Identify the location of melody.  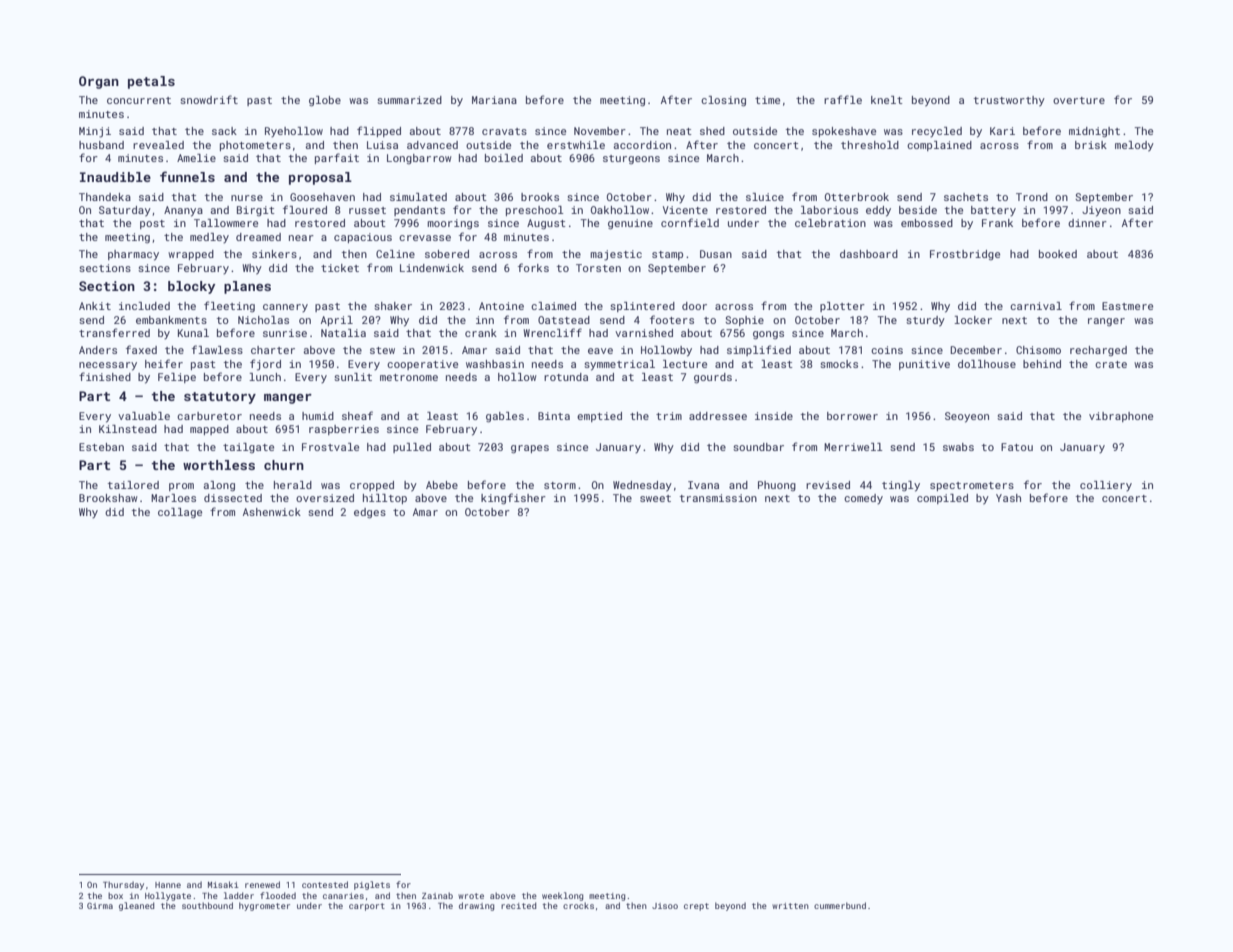
(1134, 146).
